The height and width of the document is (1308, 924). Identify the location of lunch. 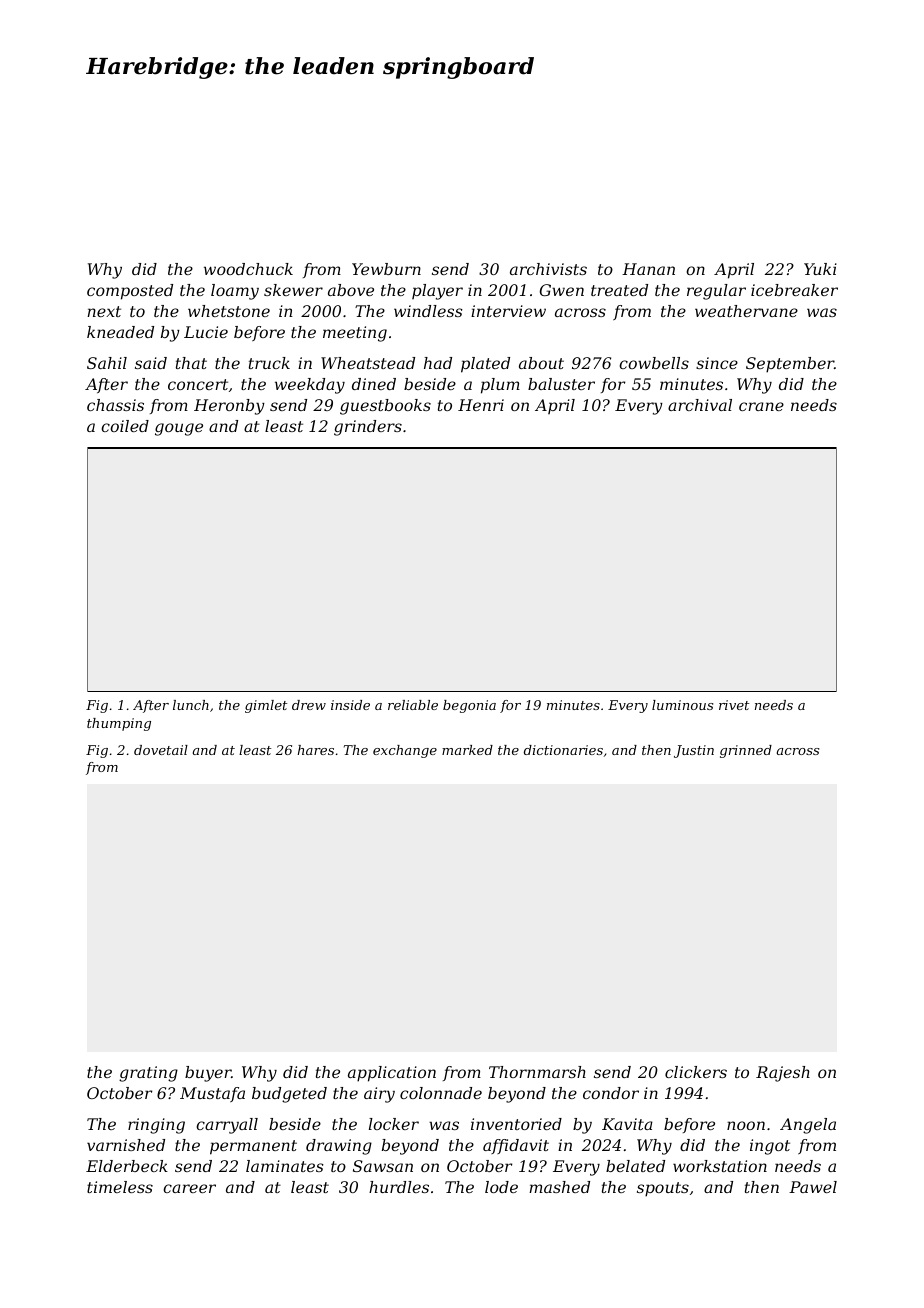
(191, 705).
